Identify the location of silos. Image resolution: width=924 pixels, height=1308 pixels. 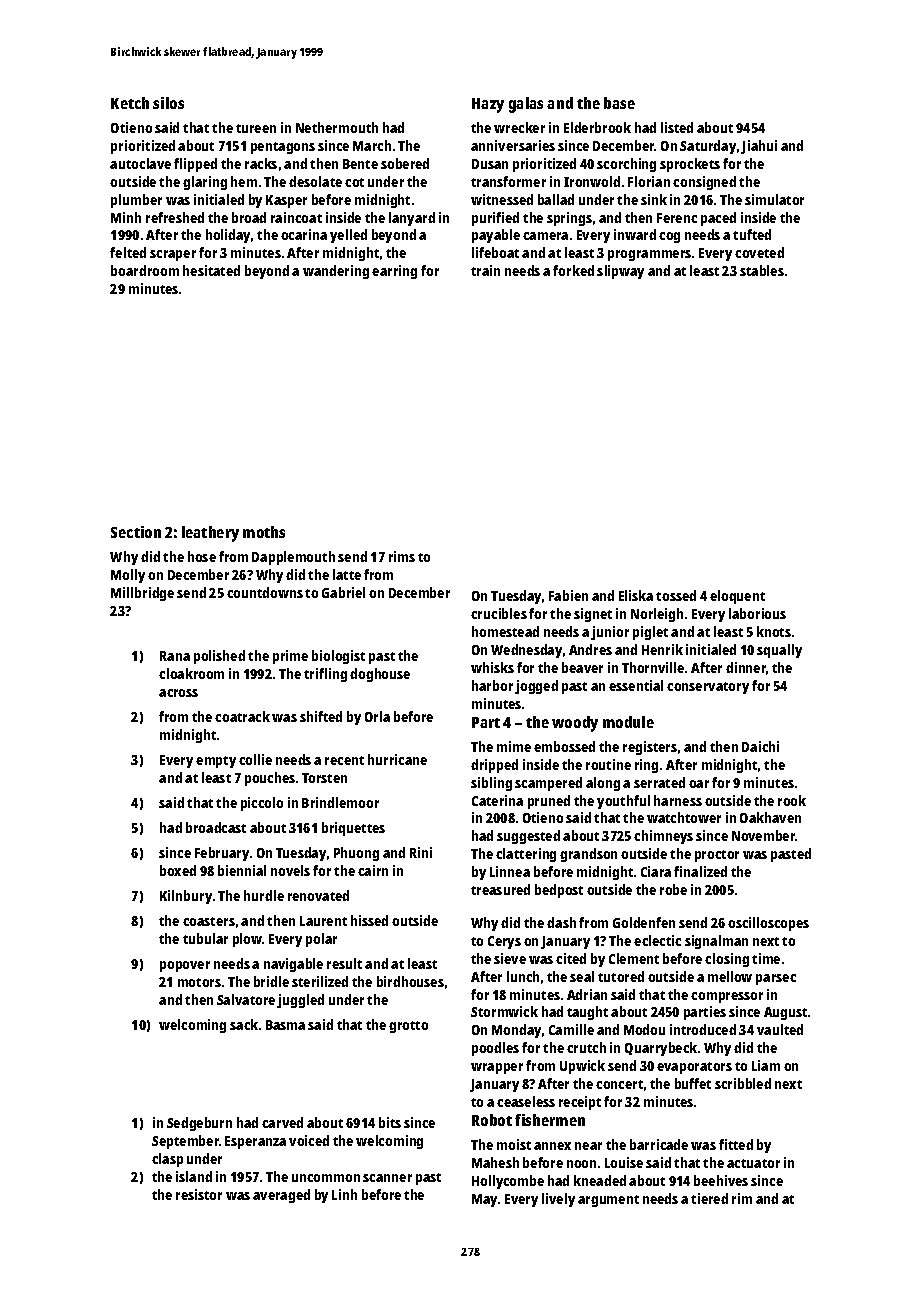
(168, 103).
